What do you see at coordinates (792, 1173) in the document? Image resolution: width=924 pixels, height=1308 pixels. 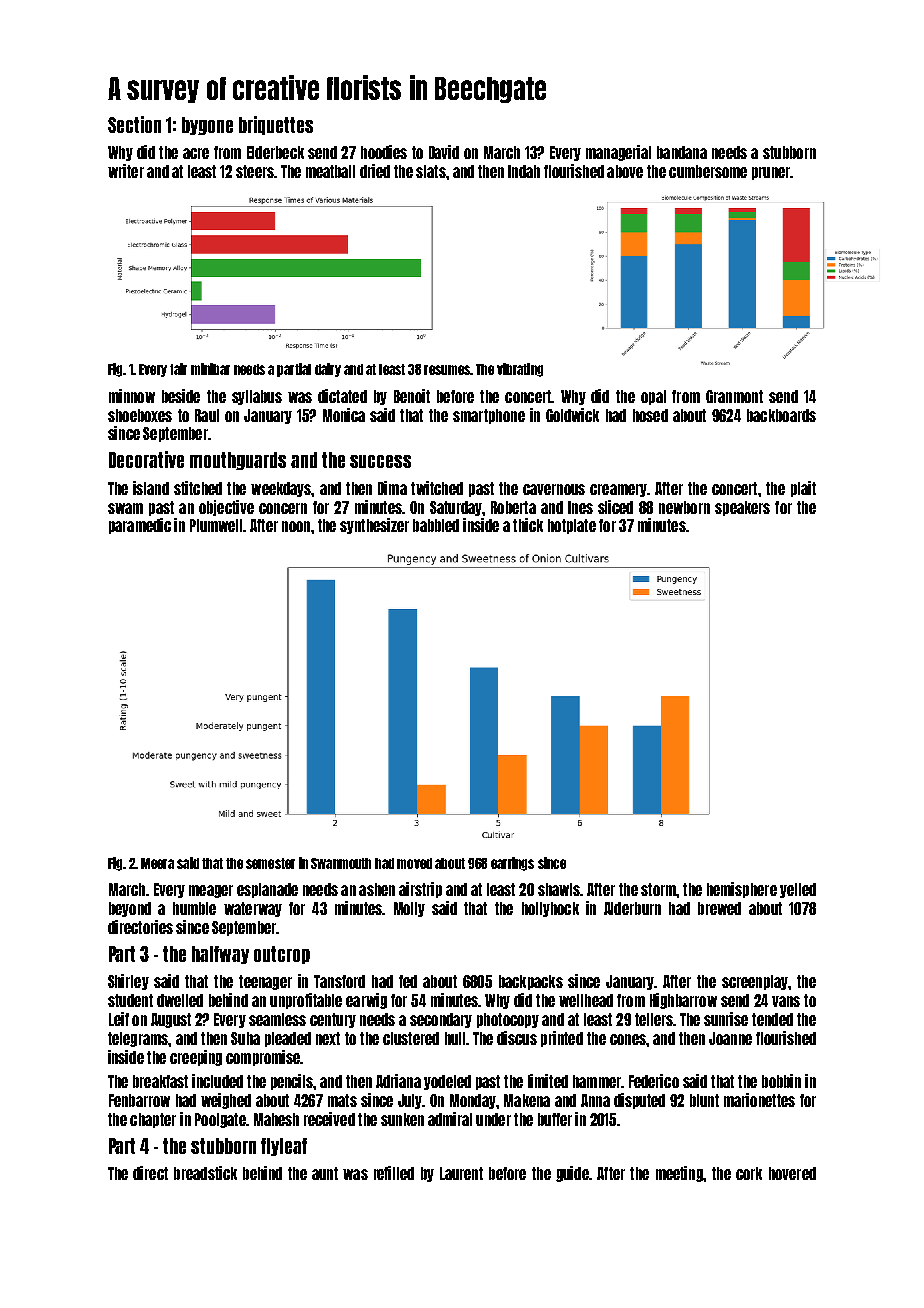 I see `hovered` at bounding box center [792, 1173].
